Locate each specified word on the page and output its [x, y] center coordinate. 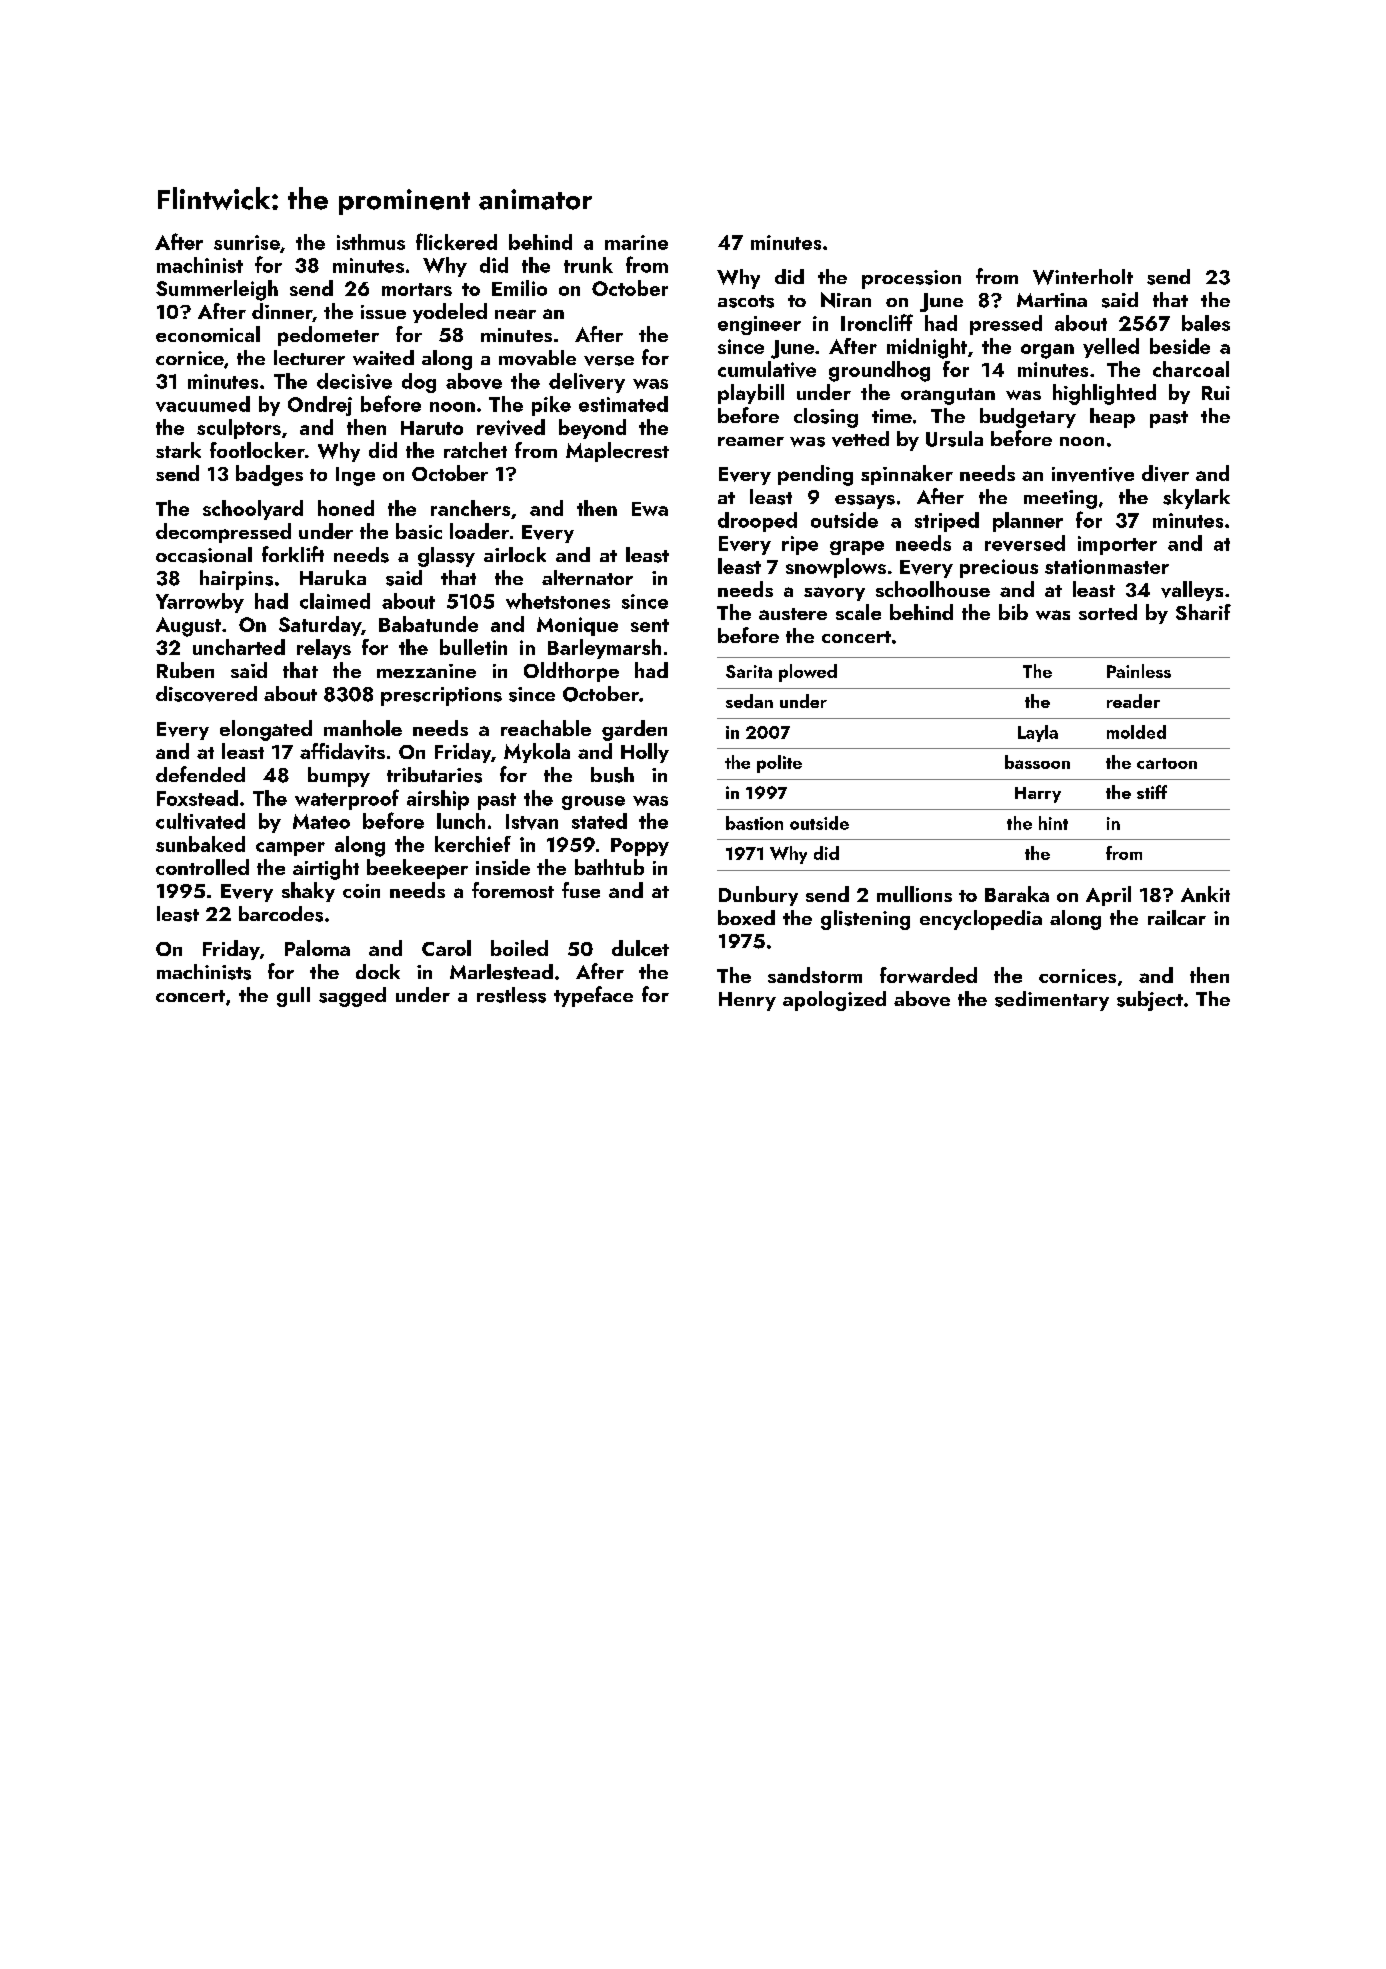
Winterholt [1083, 277]
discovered [206, 694]
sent [650, 625]
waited [383, 357]
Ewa [650, 509]
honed [346, 508]
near [515, 314]
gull [293, 997]
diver [1165, 473]
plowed [808, 673]
